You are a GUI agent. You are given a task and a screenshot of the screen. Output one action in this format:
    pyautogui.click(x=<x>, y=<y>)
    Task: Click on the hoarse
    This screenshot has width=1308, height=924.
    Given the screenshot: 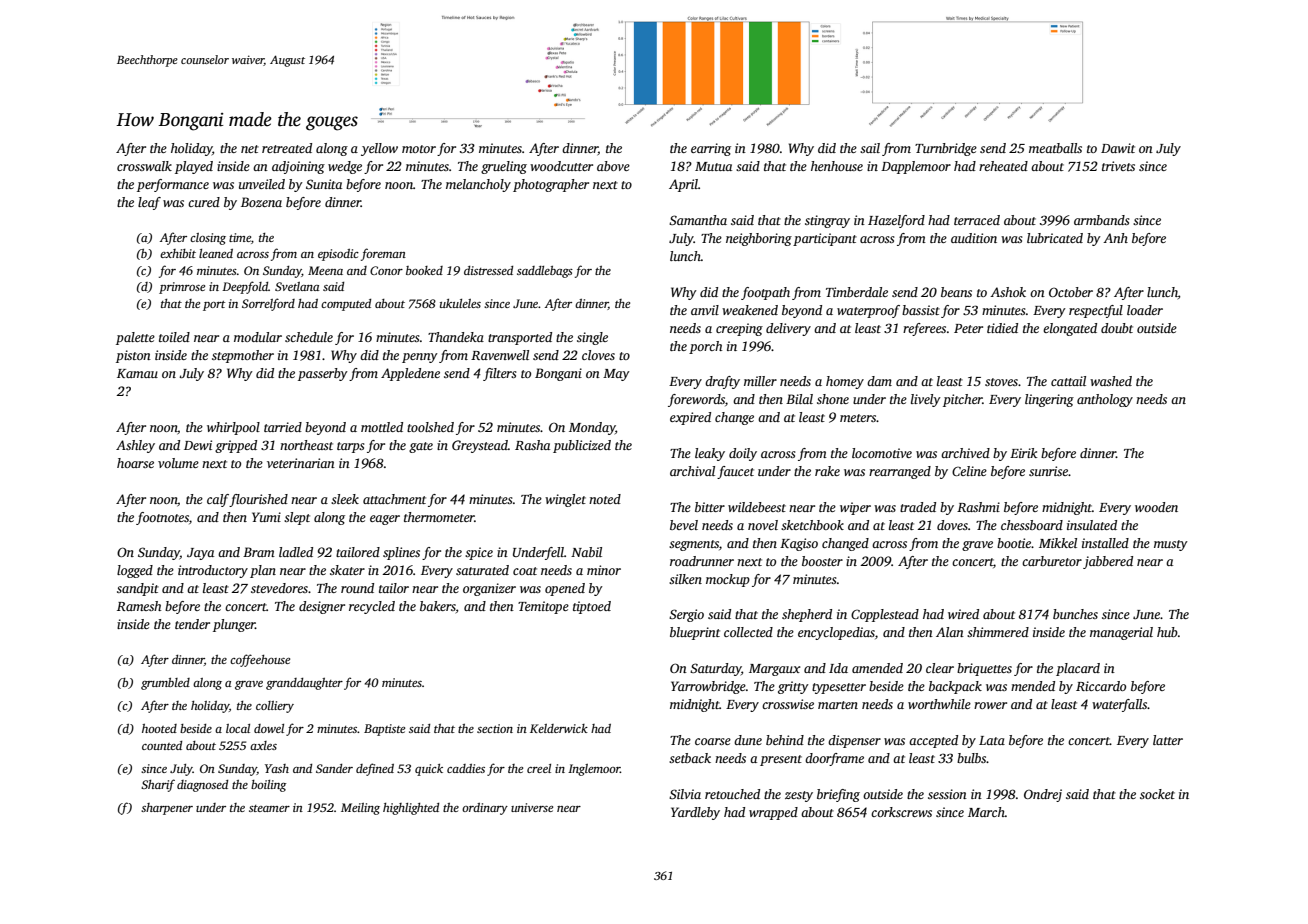 What is the action you would take?
    pyautogui.click(x=135, y=463)
